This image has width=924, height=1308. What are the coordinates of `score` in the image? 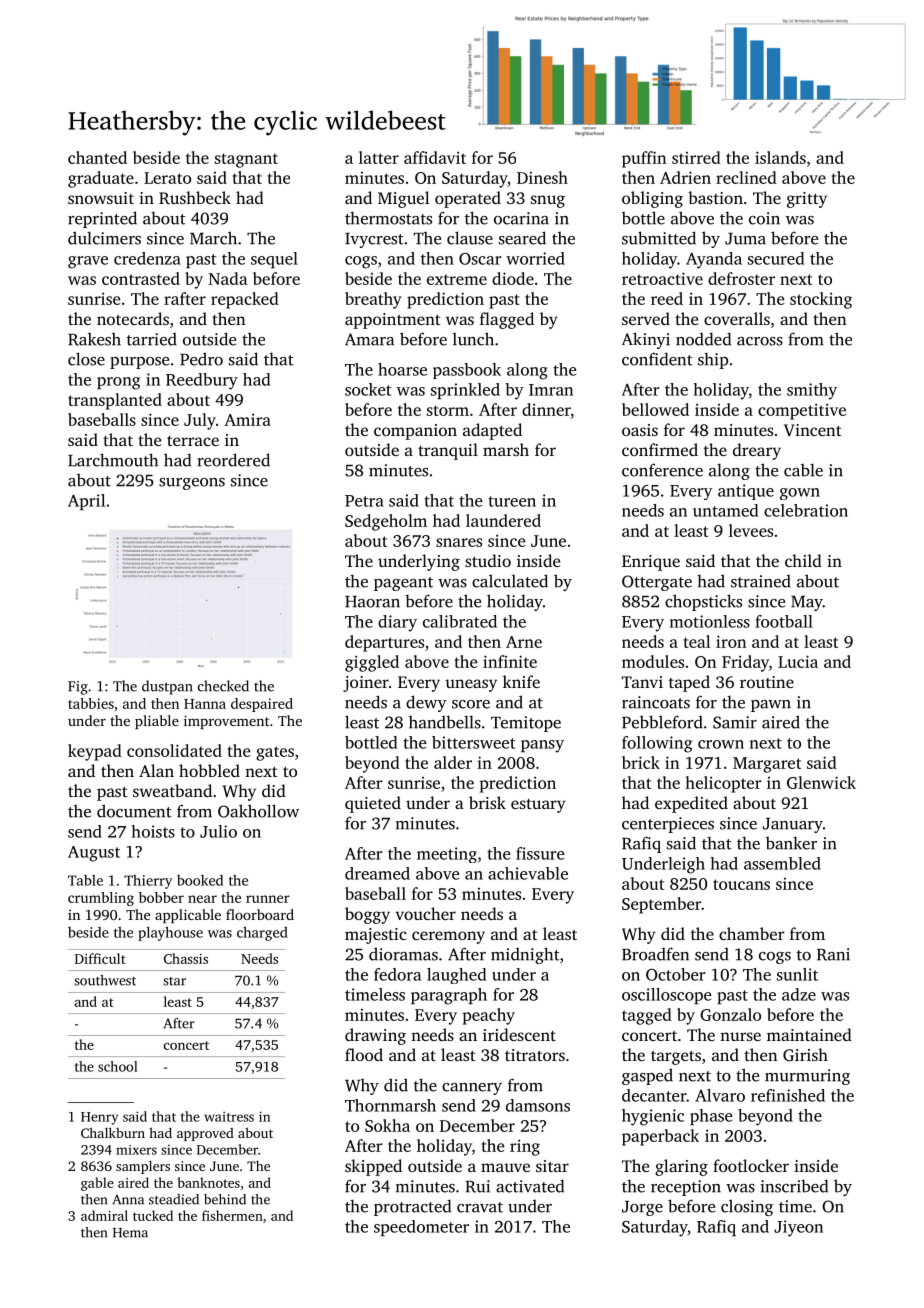 It's located at (471, 704).
